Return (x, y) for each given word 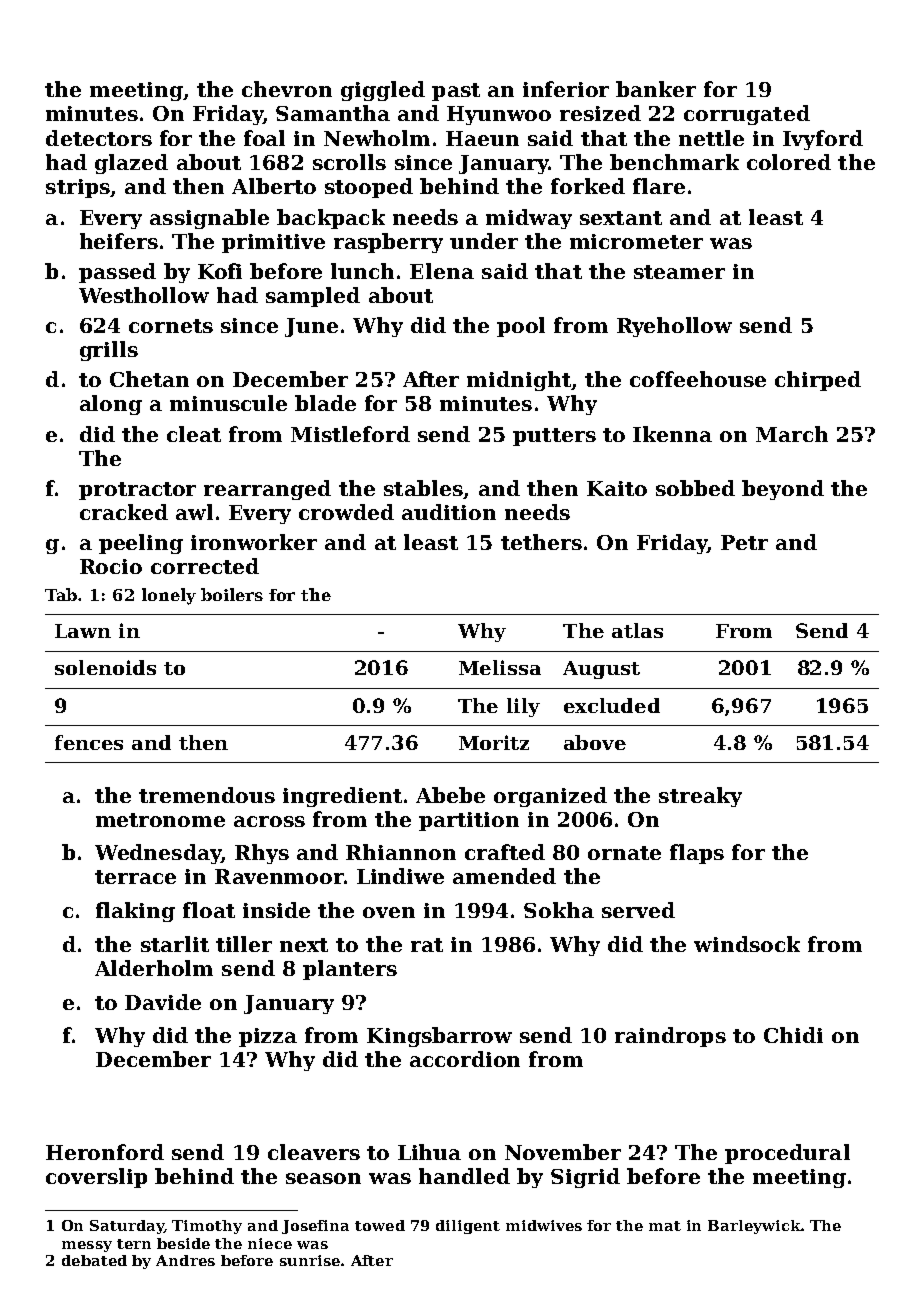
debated (94, 1260)
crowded (346, 512)
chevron (287, 89)
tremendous (207, 795)
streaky (700, 797)
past (456, 92)
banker (656, 89)
